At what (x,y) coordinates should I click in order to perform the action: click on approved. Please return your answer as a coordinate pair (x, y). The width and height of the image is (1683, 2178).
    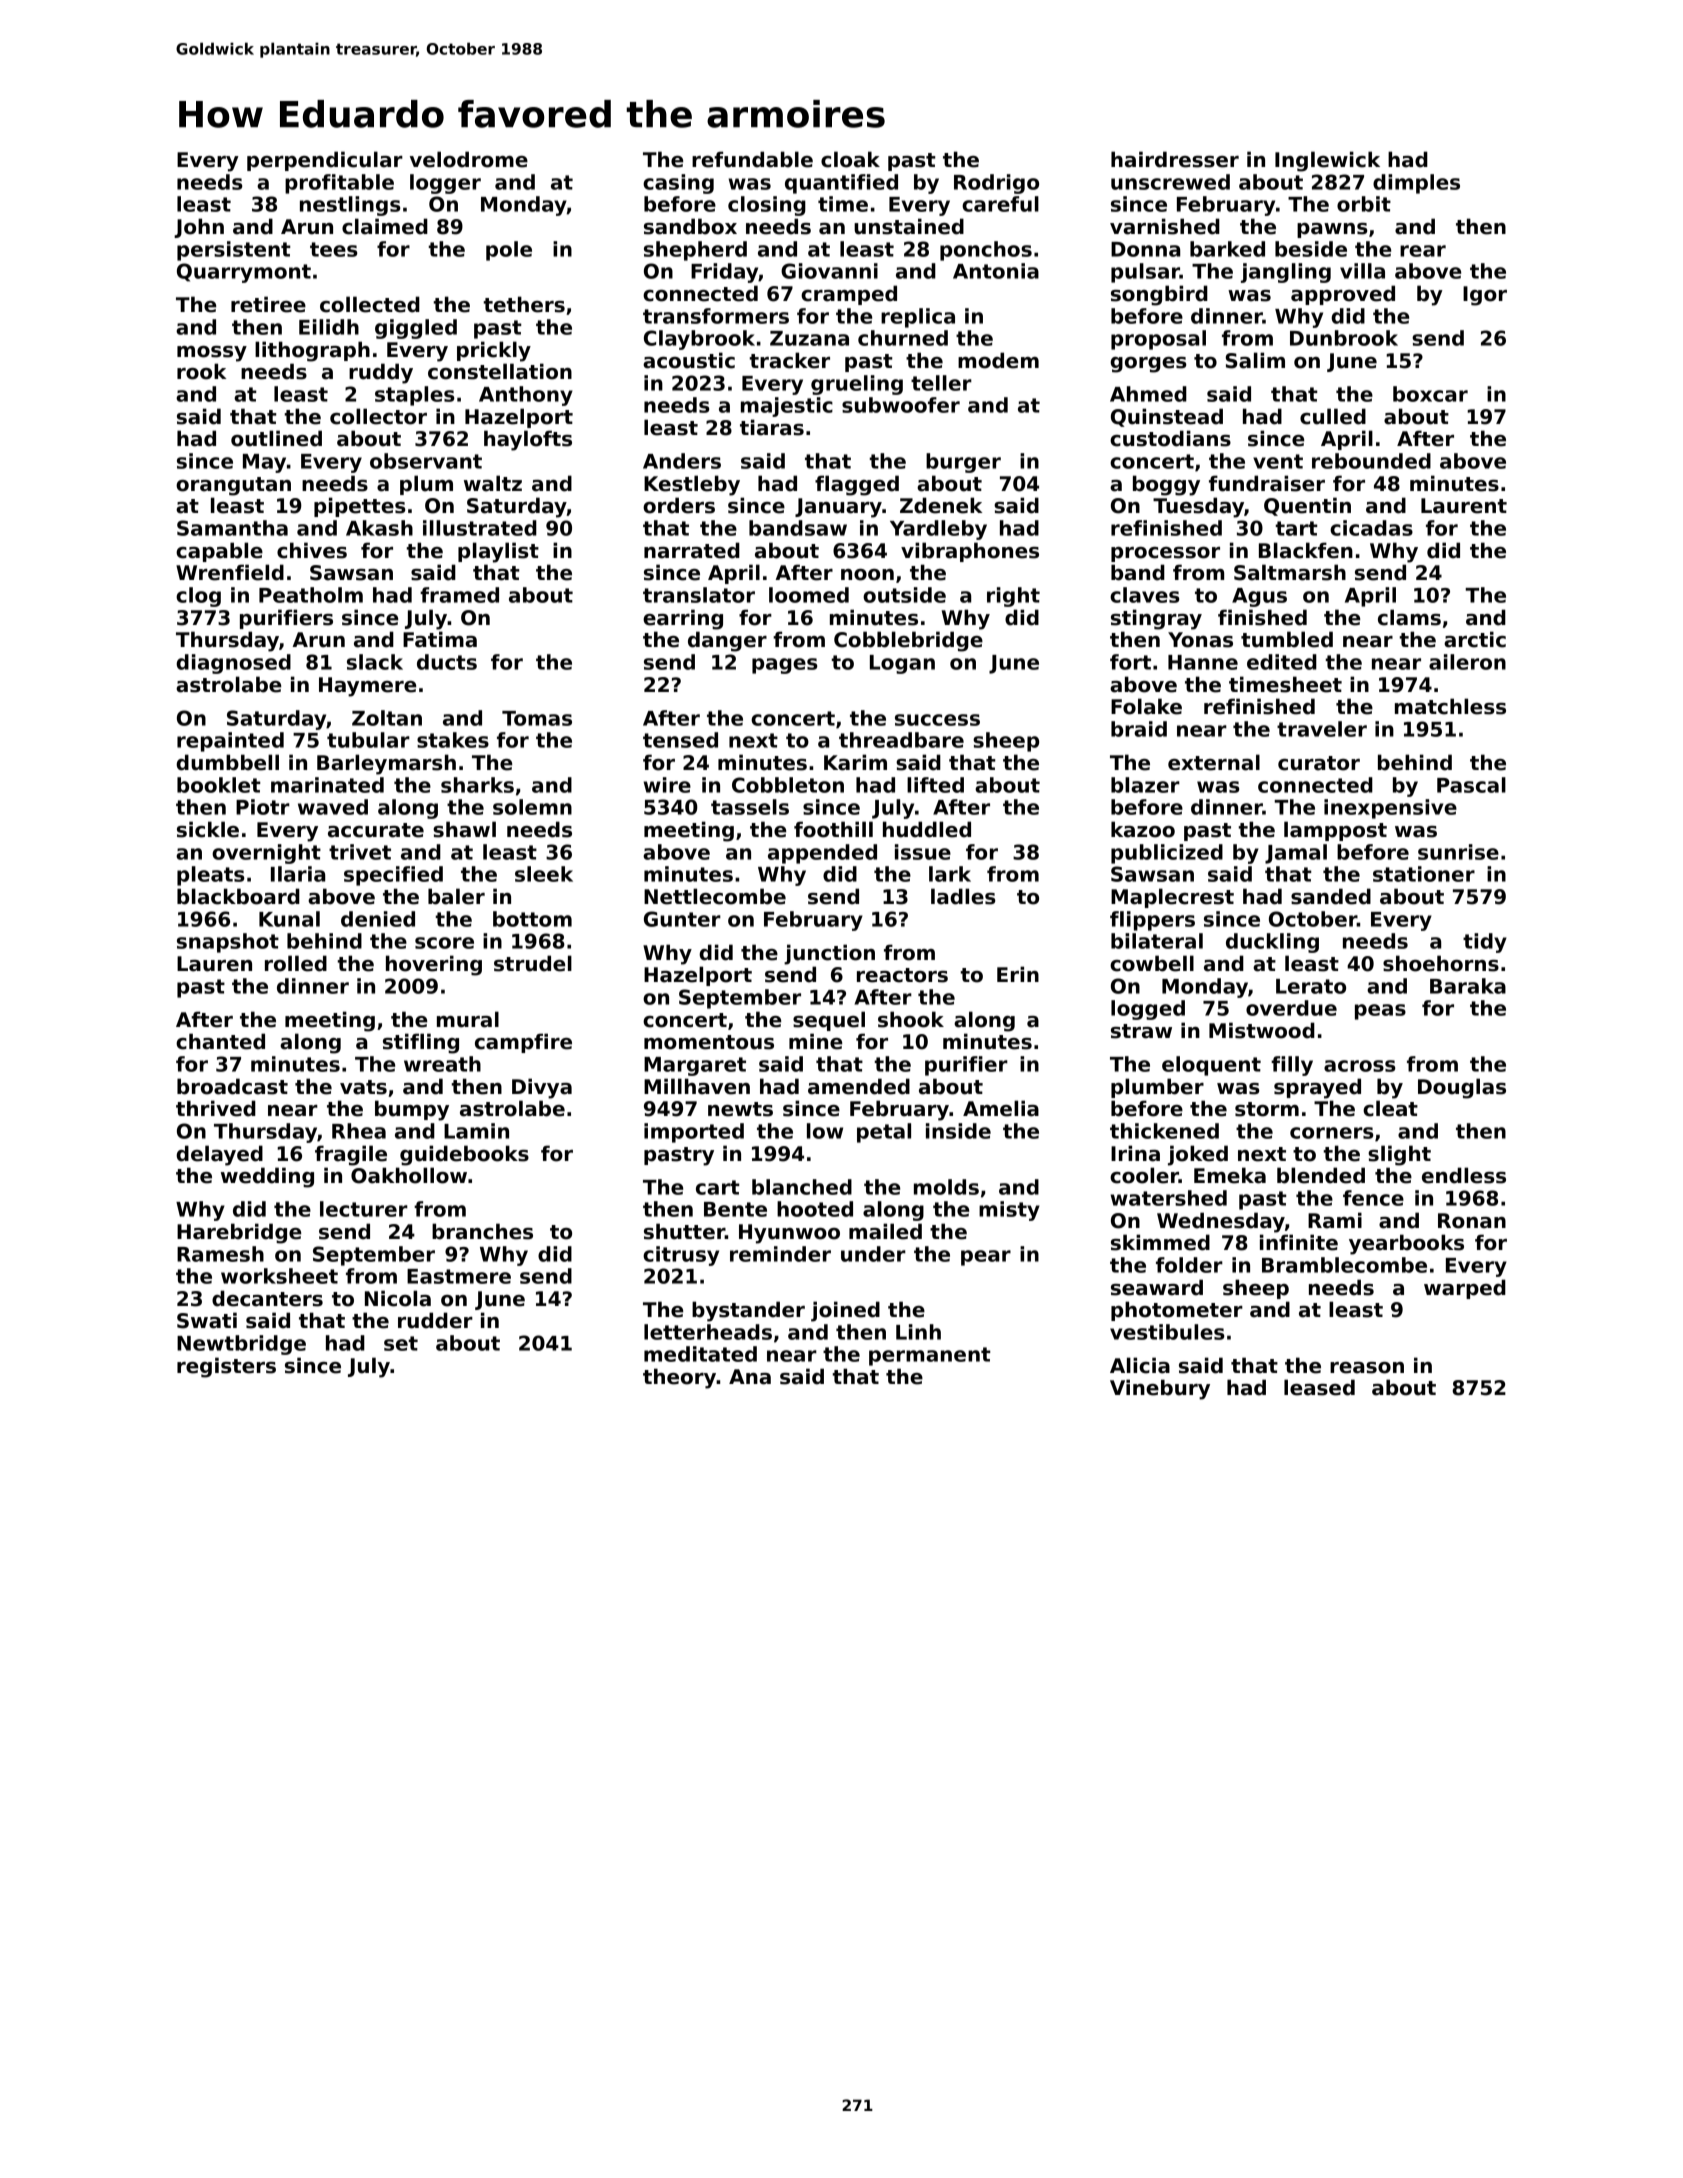
    Looking at the image, I should click on (1343, 295).
